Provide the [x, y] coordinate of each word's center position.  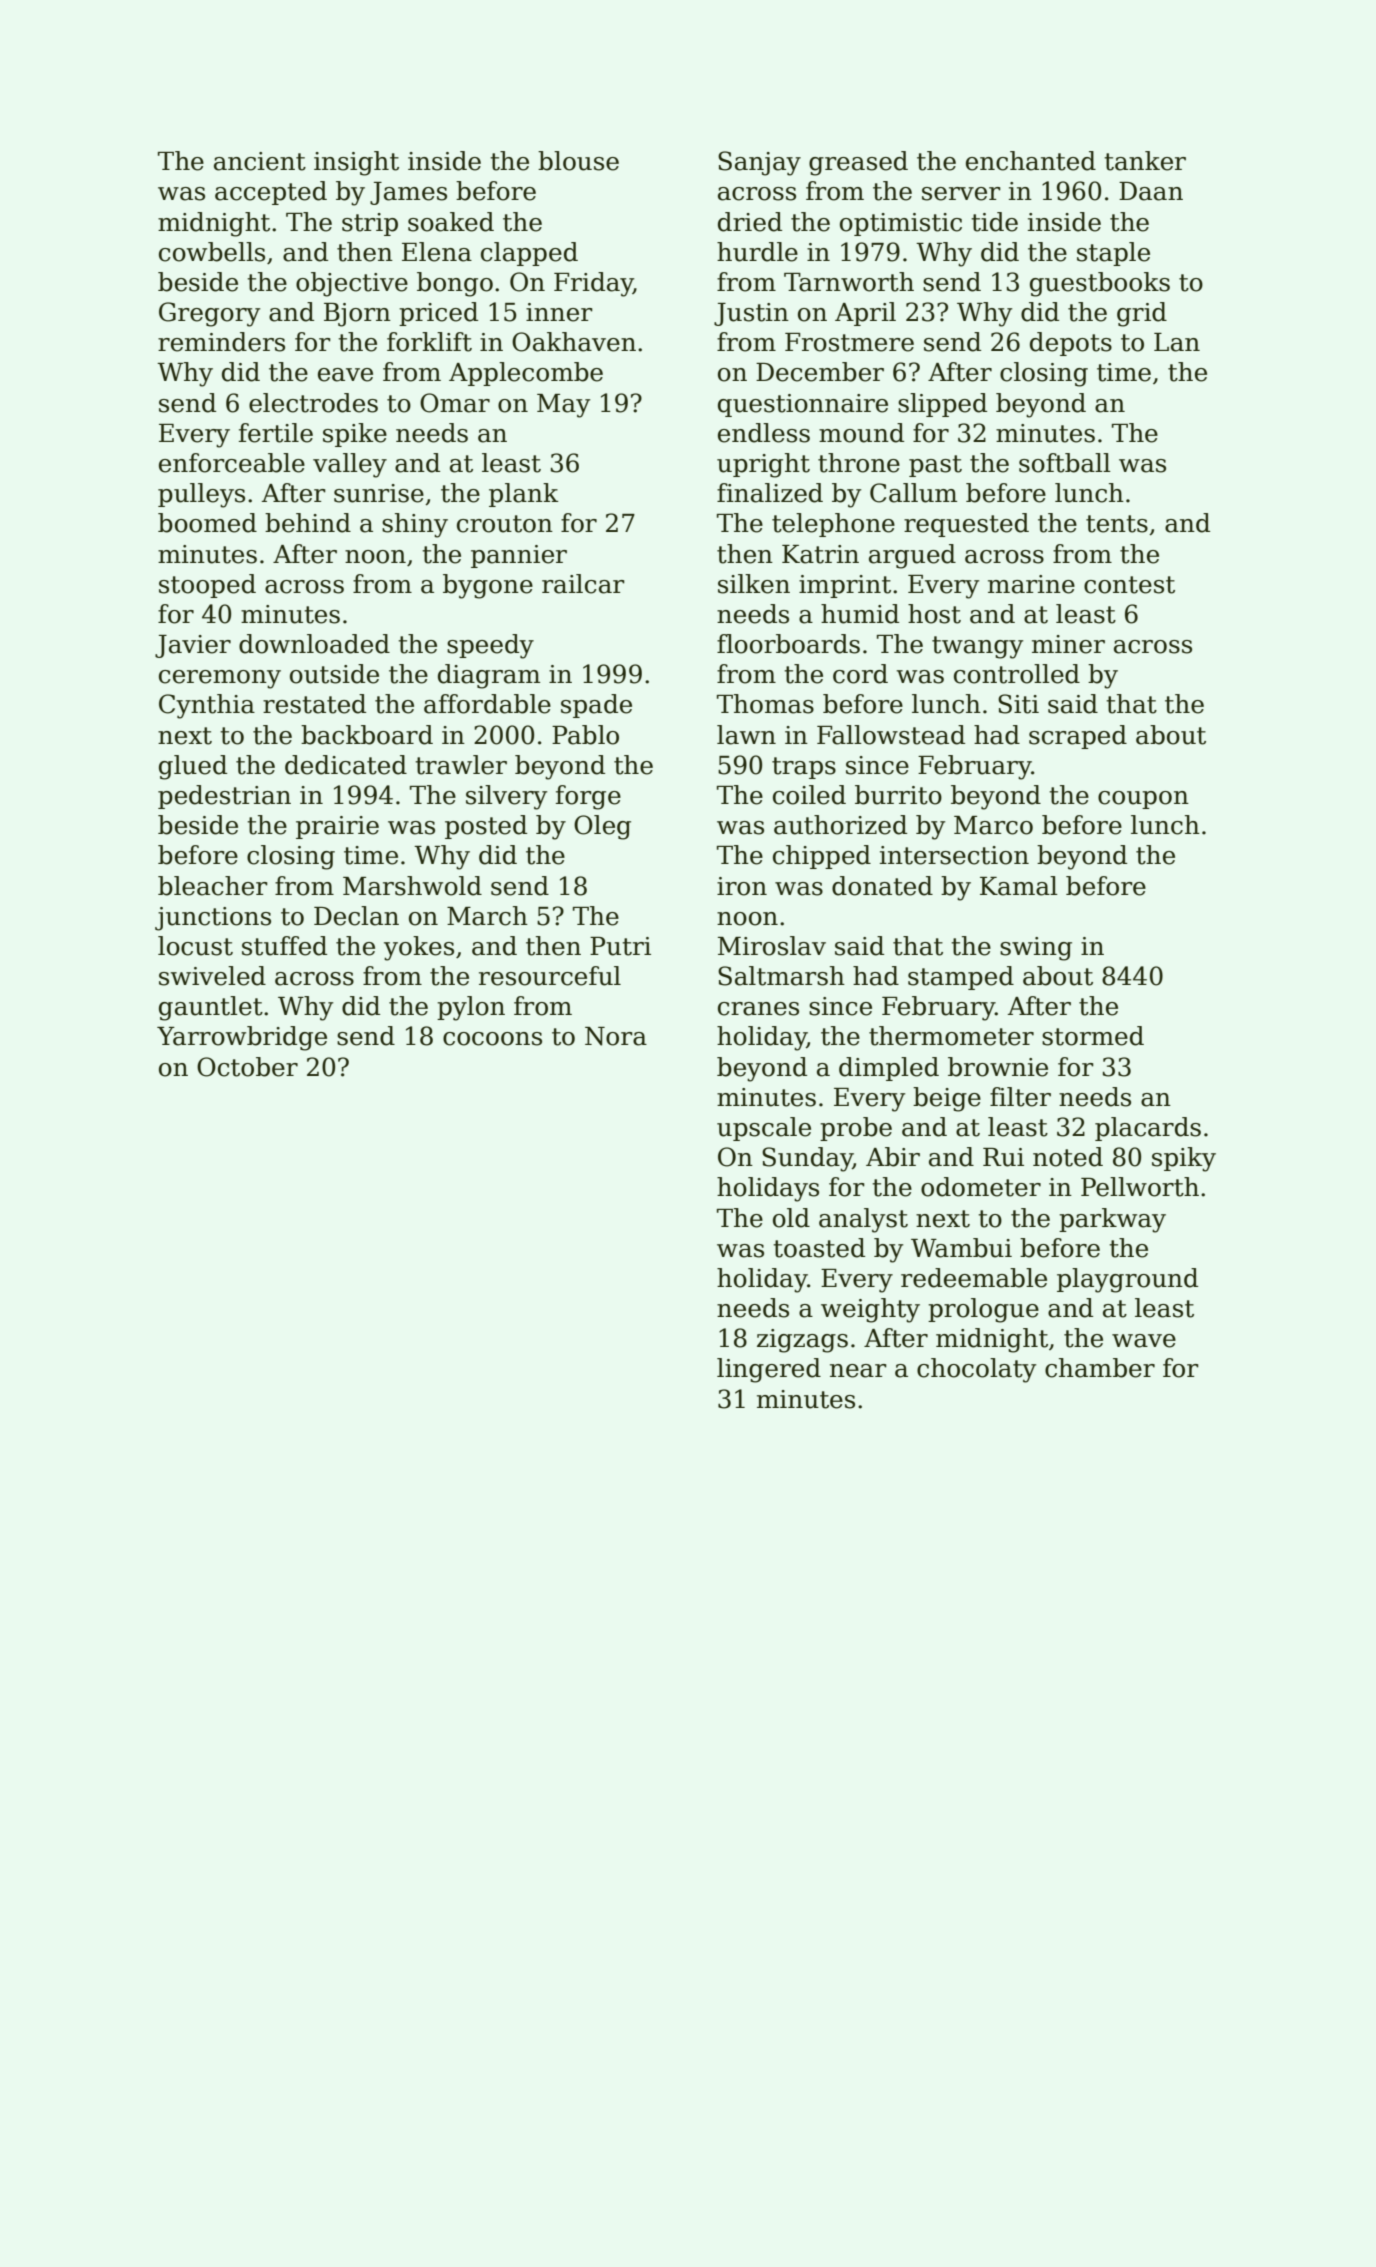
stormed [1093, 1036]
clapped [529, 254]
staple [1113, 254]
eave [345, 375]
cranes [758, 1009]
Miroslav [772, 946]
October [247, 1067]
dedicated [346, 765]
